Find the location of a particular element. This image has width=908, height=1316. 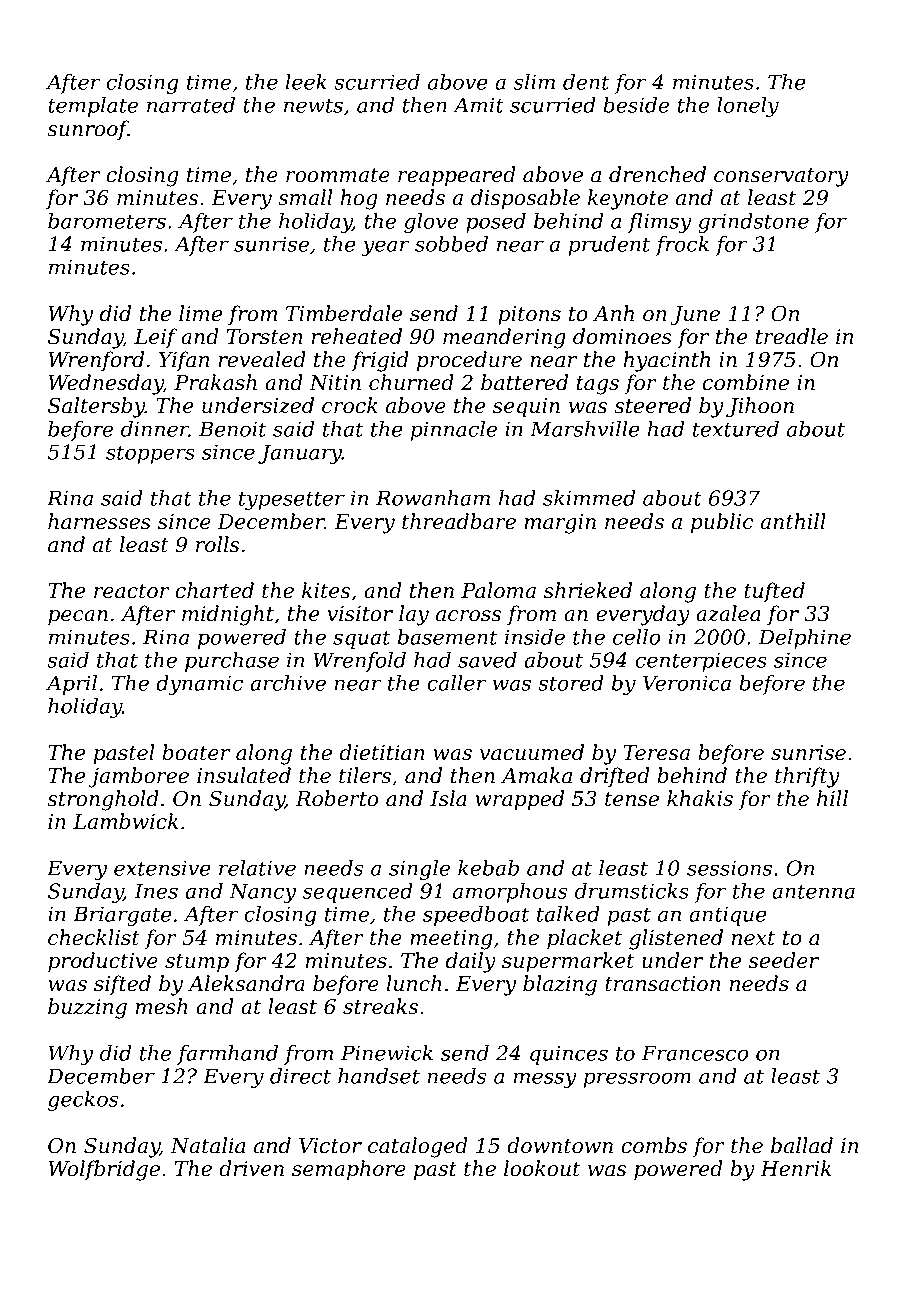

antique is located at coordinates (728, 916).
